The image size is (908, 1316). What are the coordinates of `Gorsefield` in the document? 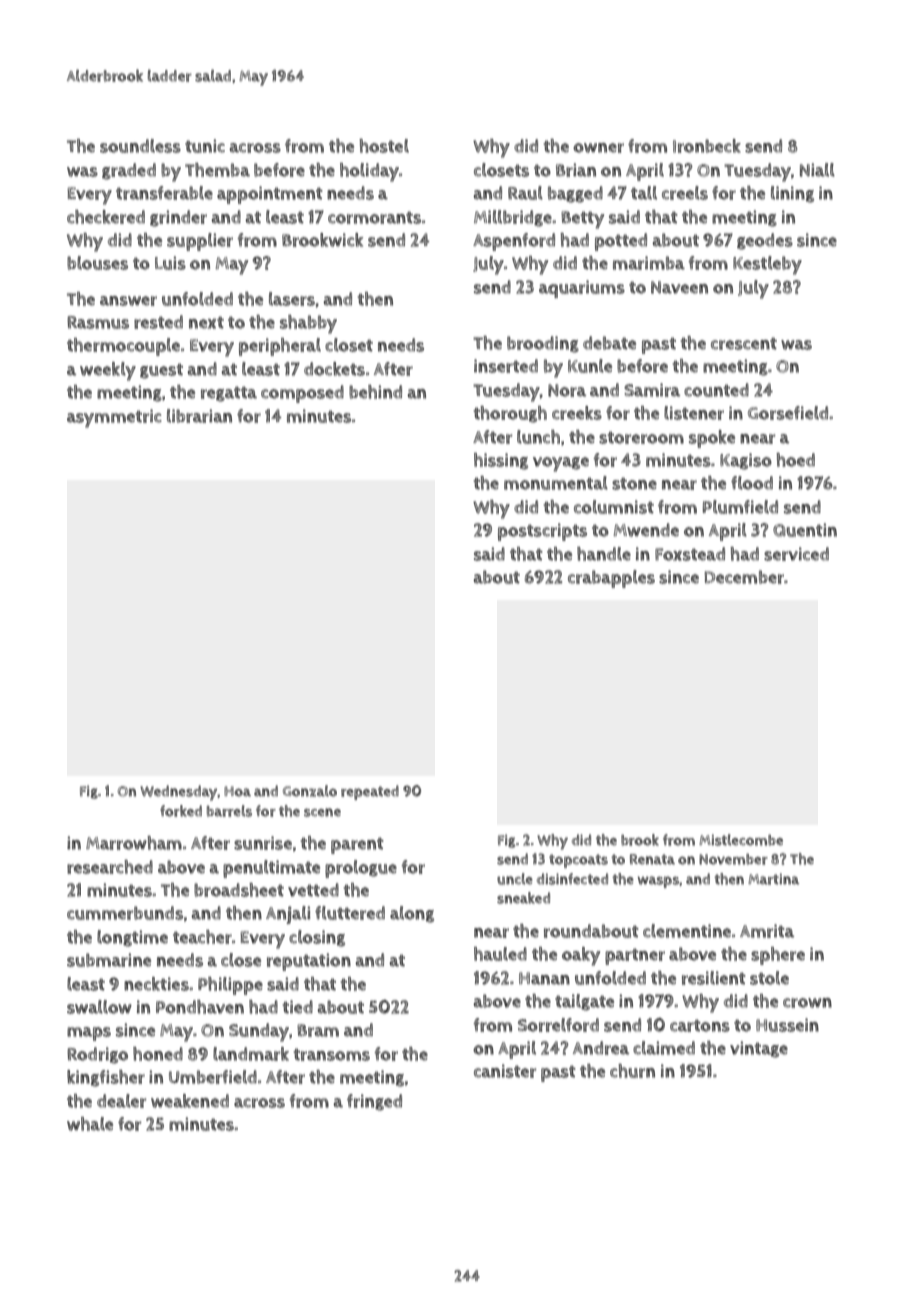 It's located at (788, 413).
